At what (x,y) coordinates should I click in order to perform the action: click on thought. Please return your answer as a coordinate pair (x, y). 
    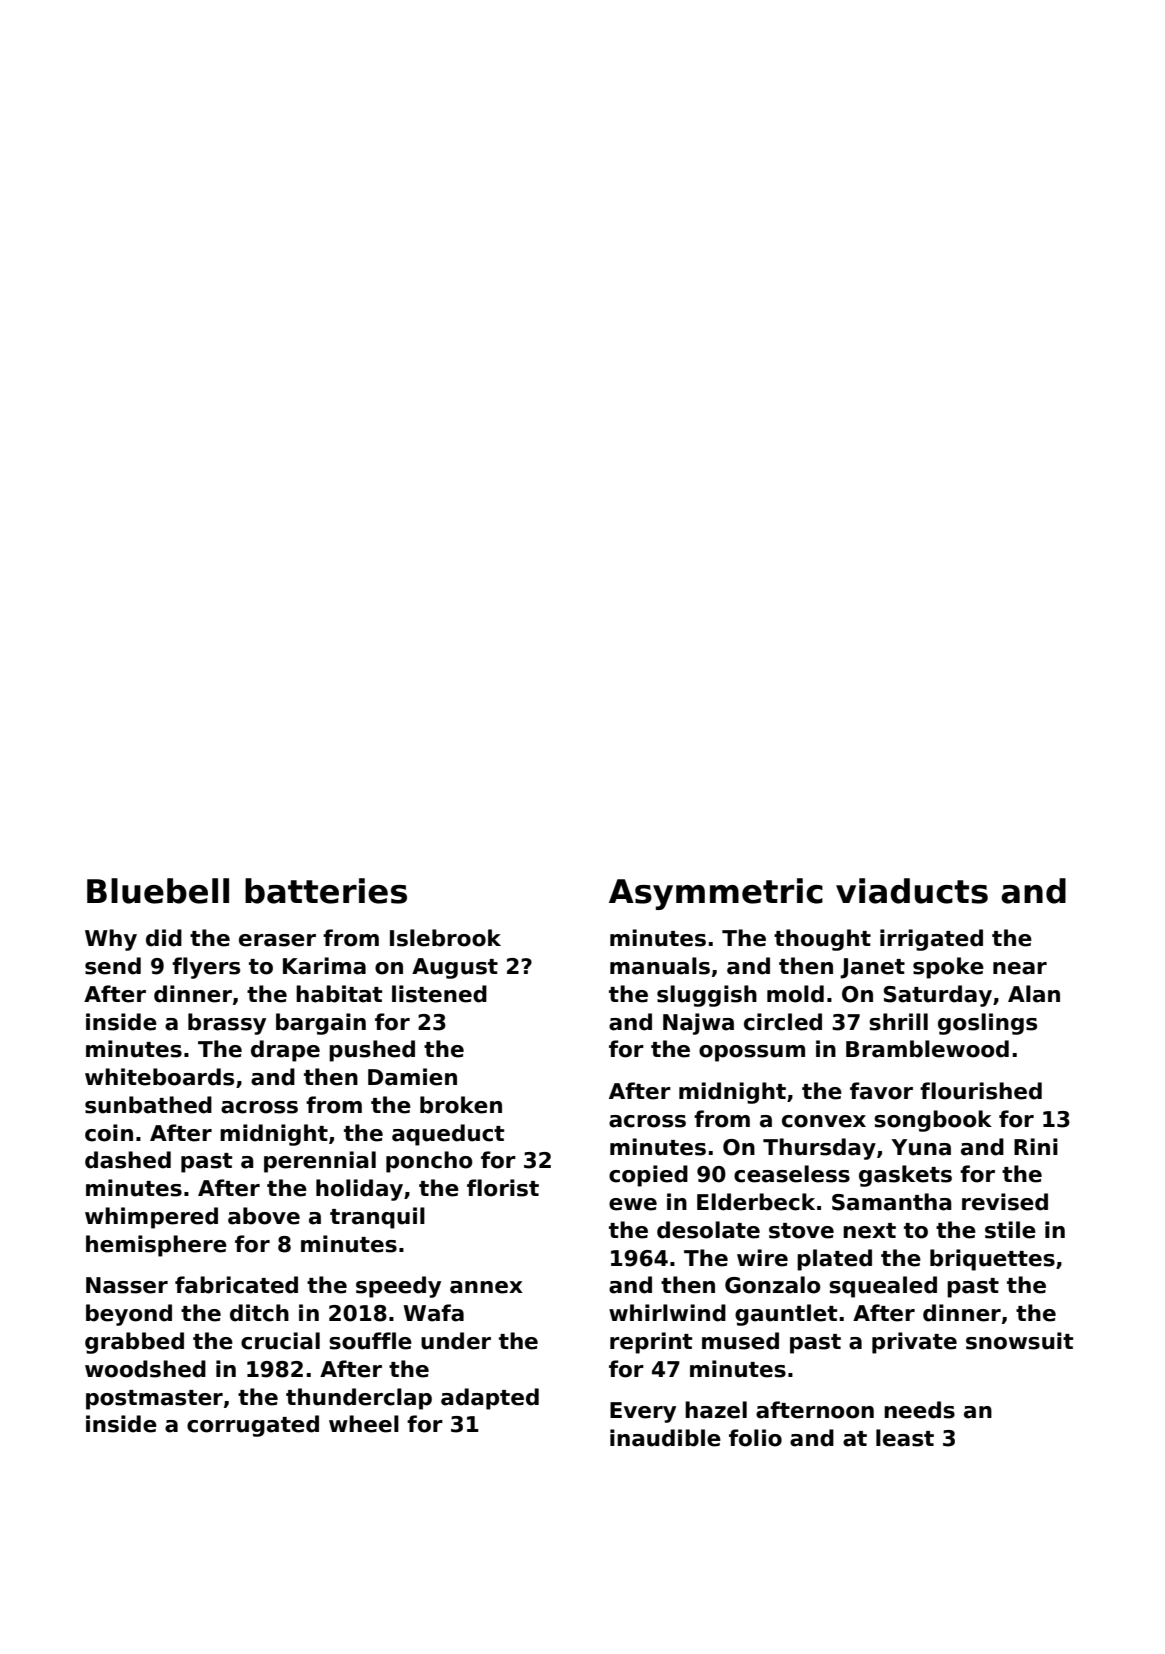
    Looking at the image, I should click on (822, 940).
